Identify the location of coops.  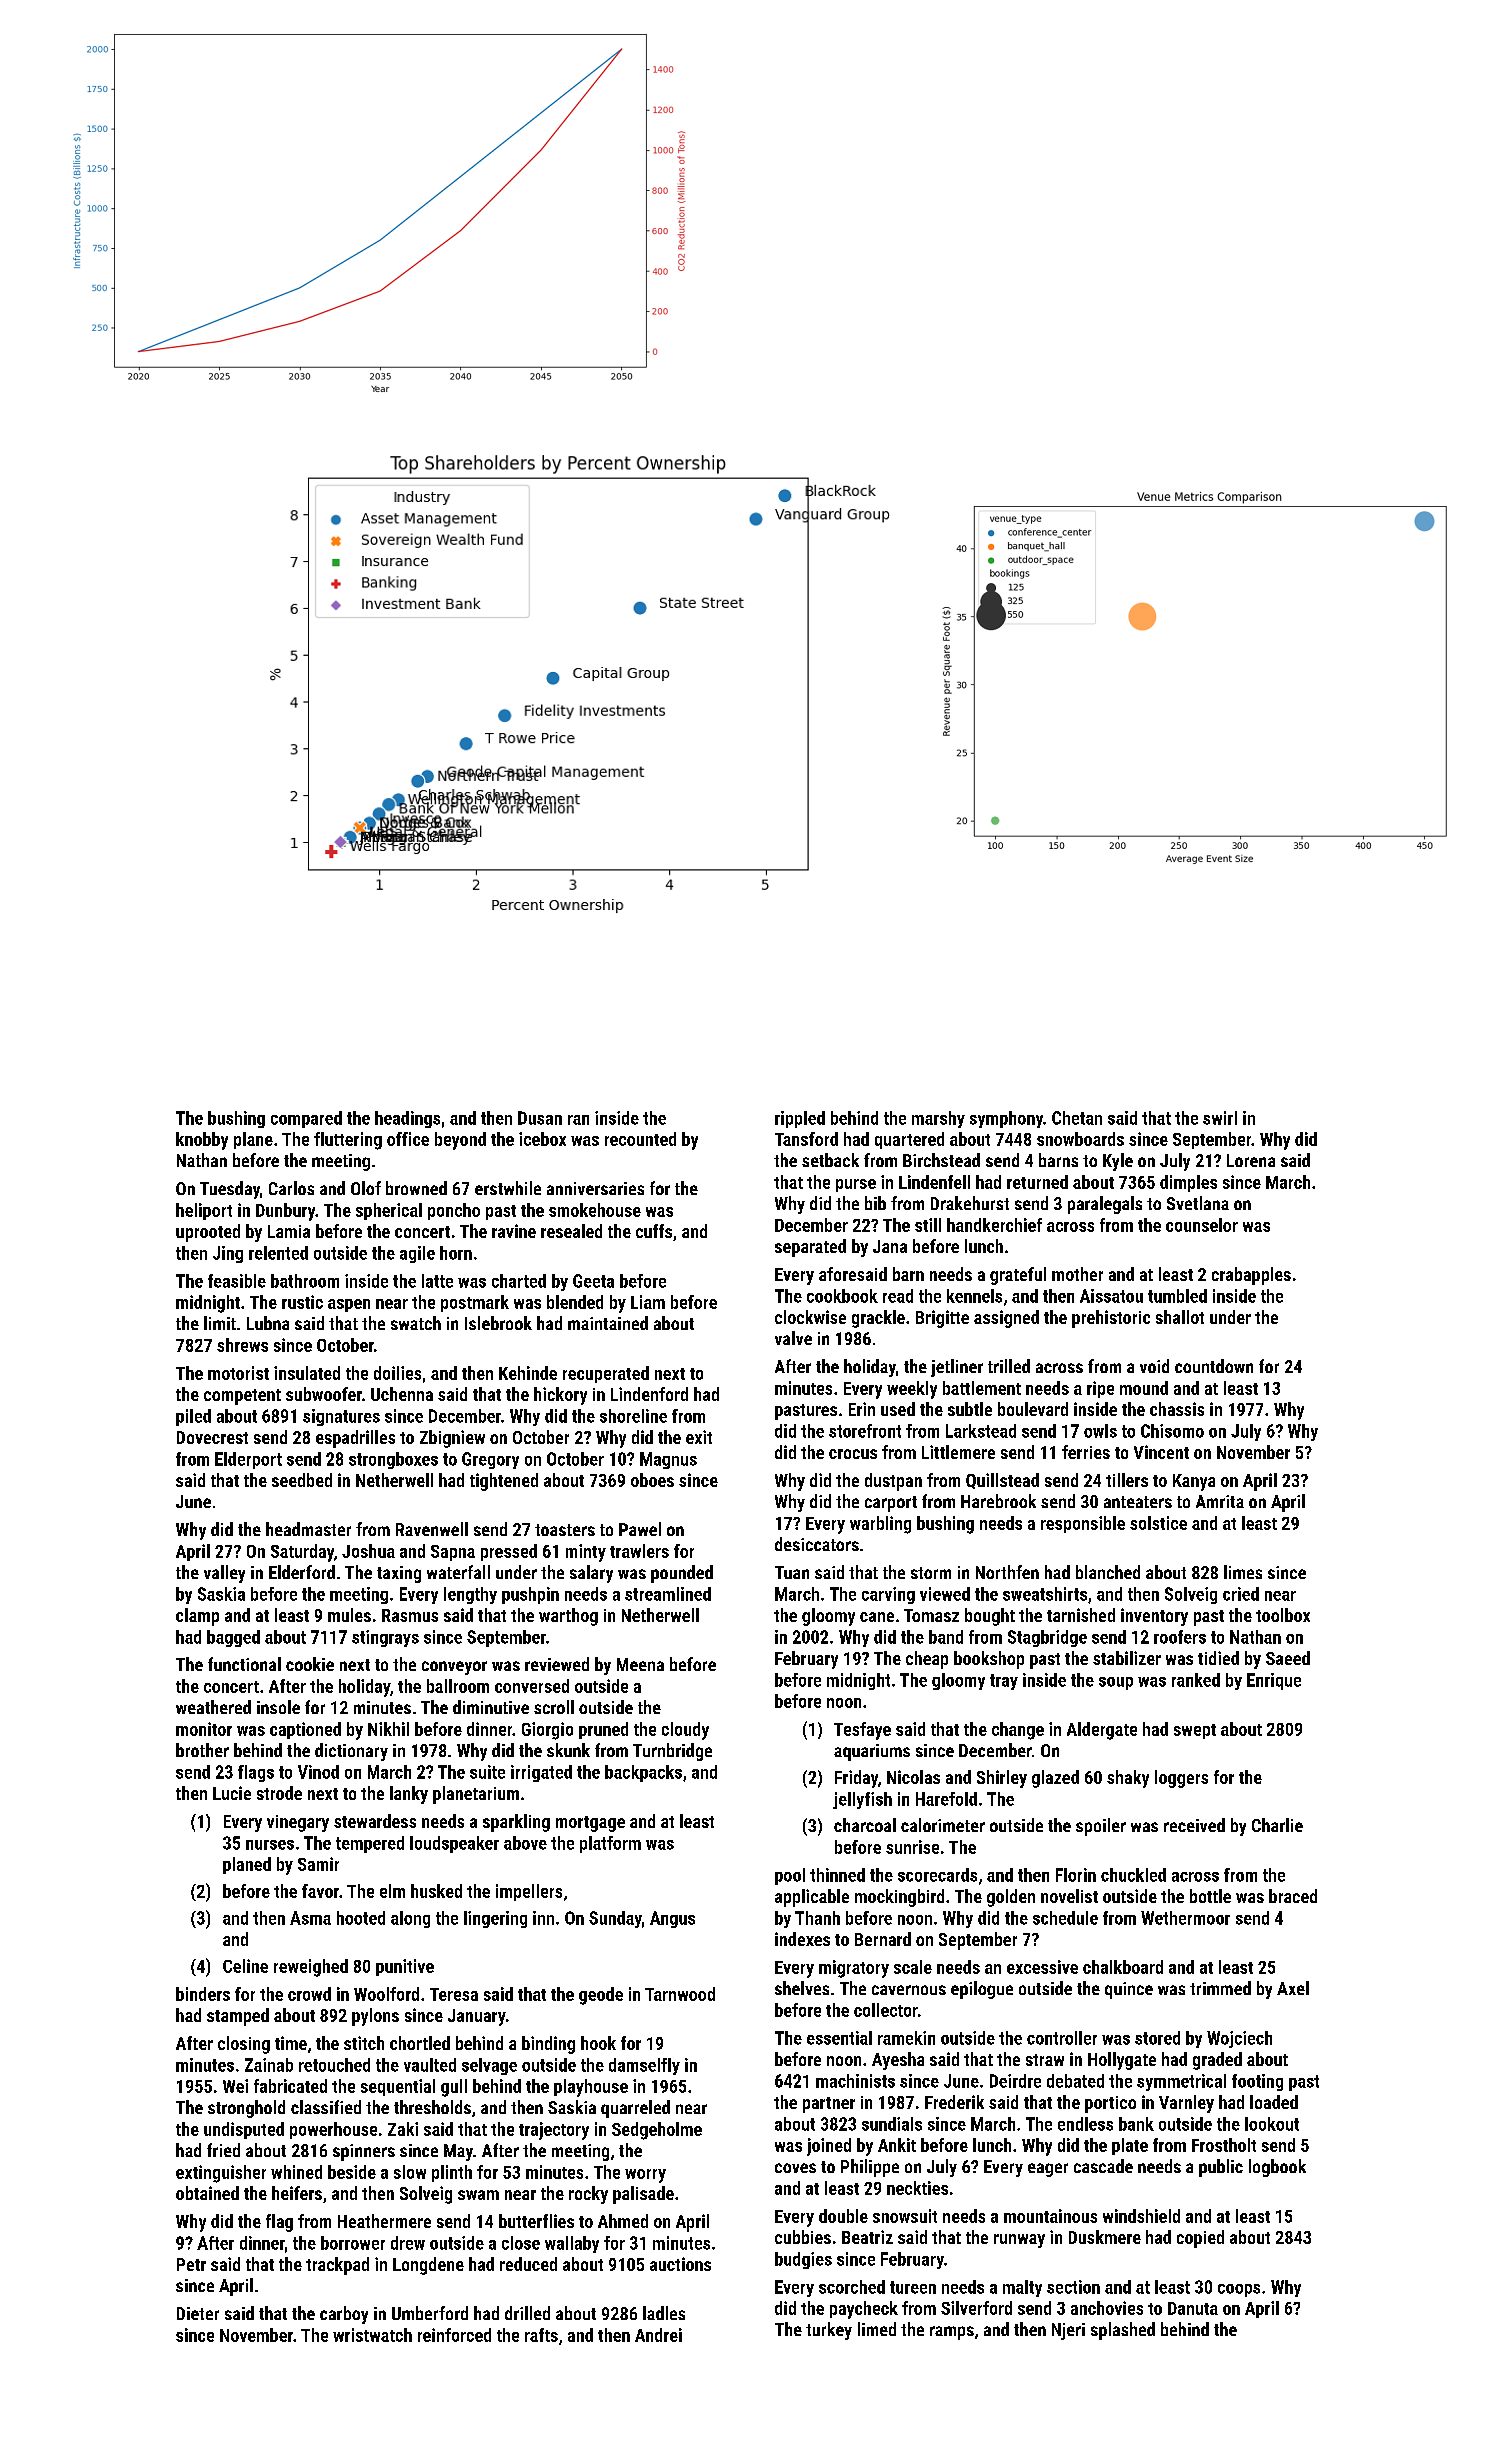
(1239, 2290).
